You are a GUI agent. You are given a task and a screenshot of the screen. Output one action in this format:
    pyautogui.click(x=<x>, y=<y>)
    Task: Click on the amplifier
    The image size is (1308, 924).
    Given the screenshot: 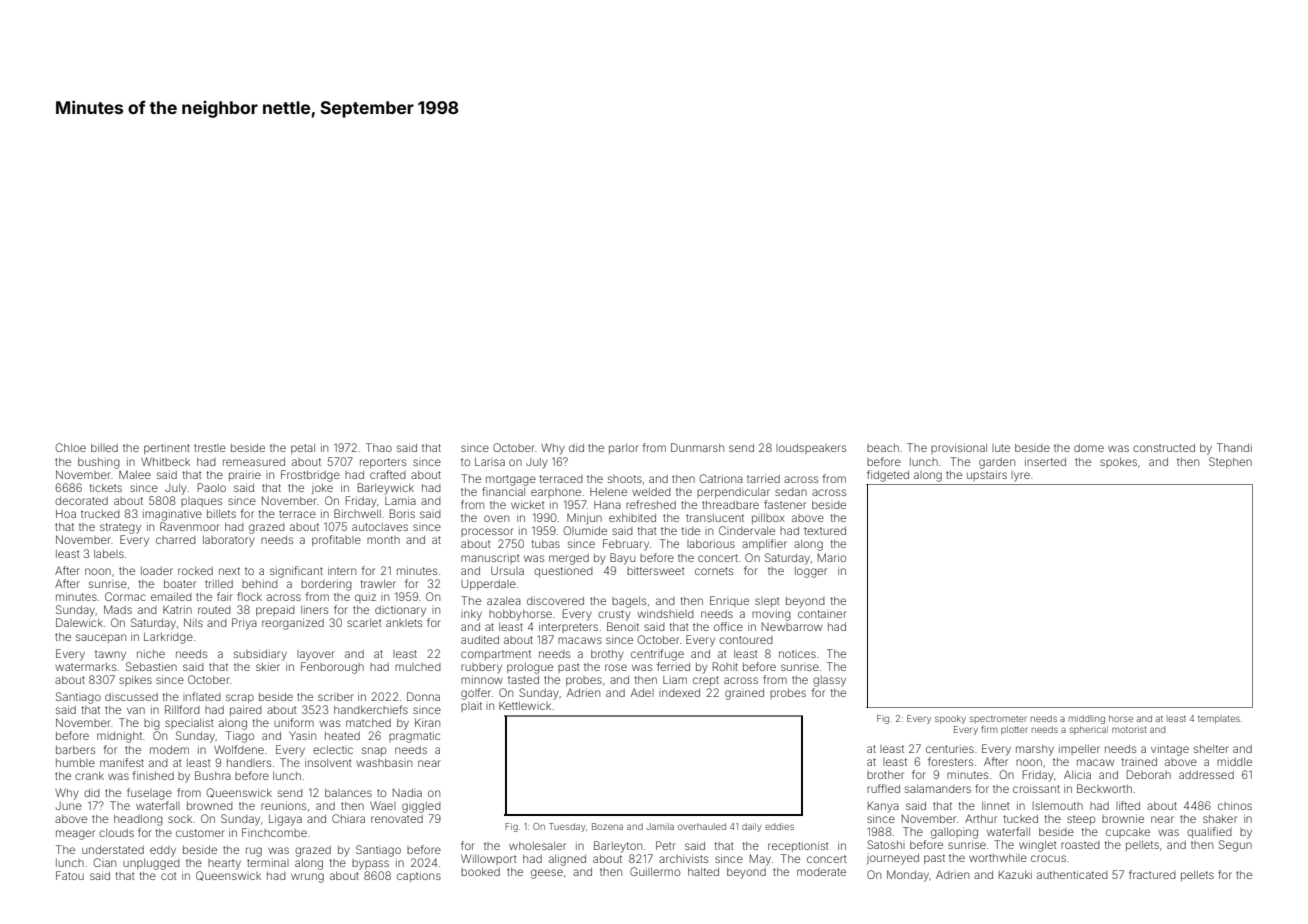 What is the action you would take?
    pyautogui.click(x=764, y=544)
